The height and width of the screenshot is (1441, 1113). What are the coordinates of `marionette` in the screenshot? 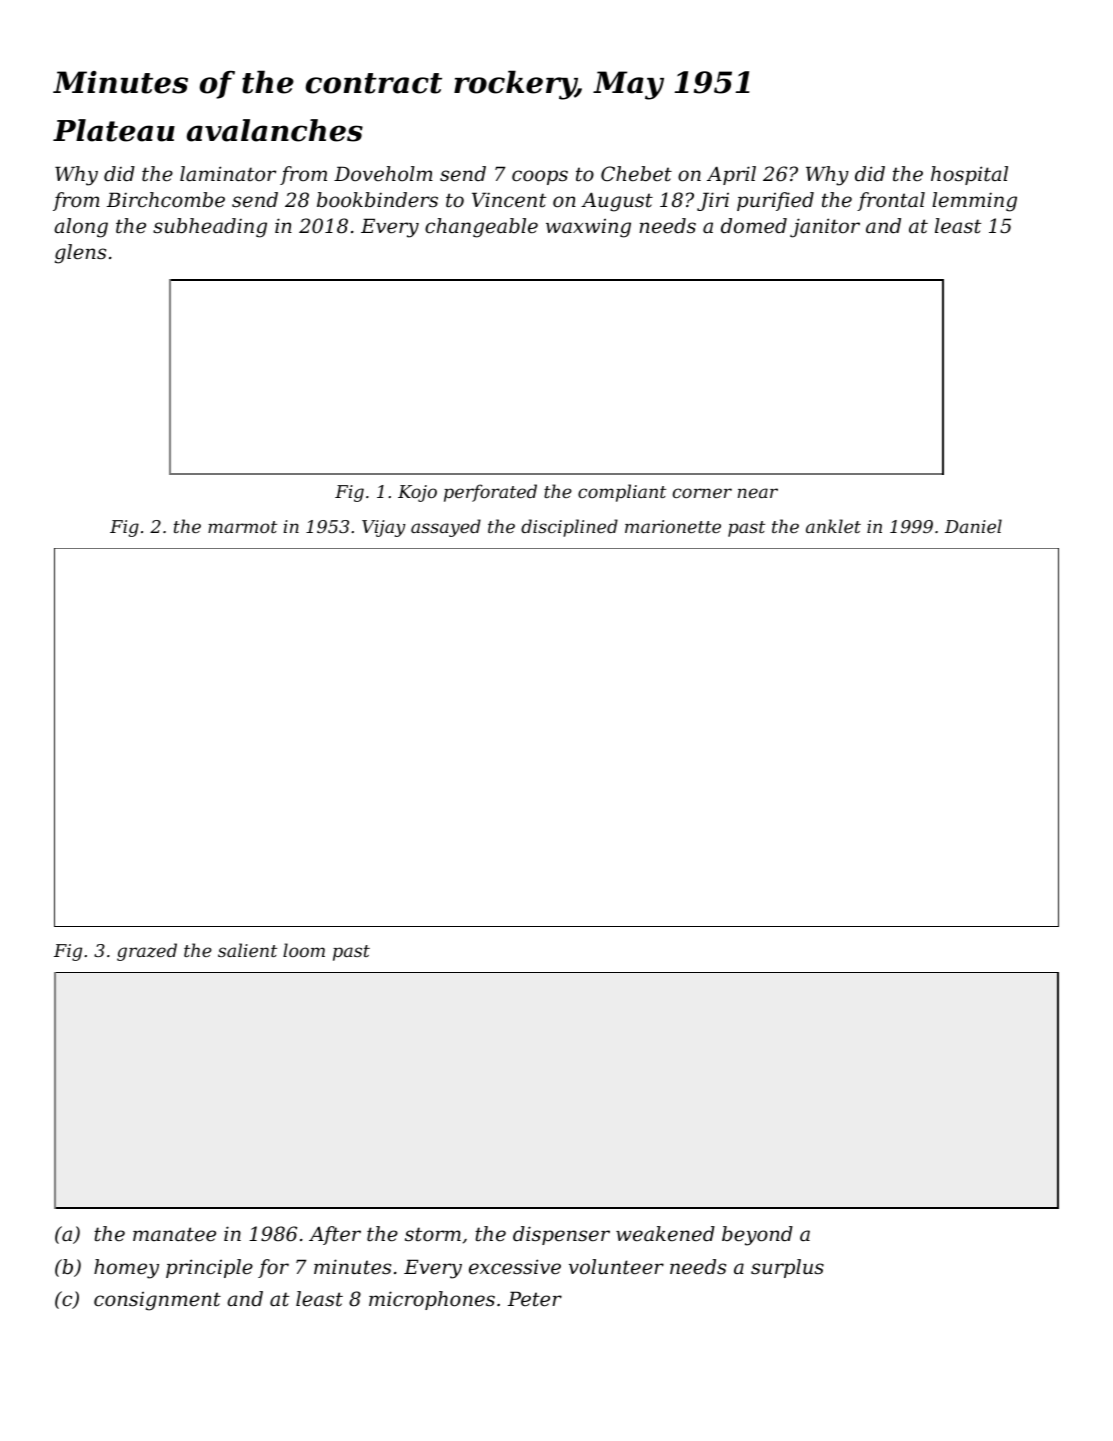 It's located at (673, 526).
